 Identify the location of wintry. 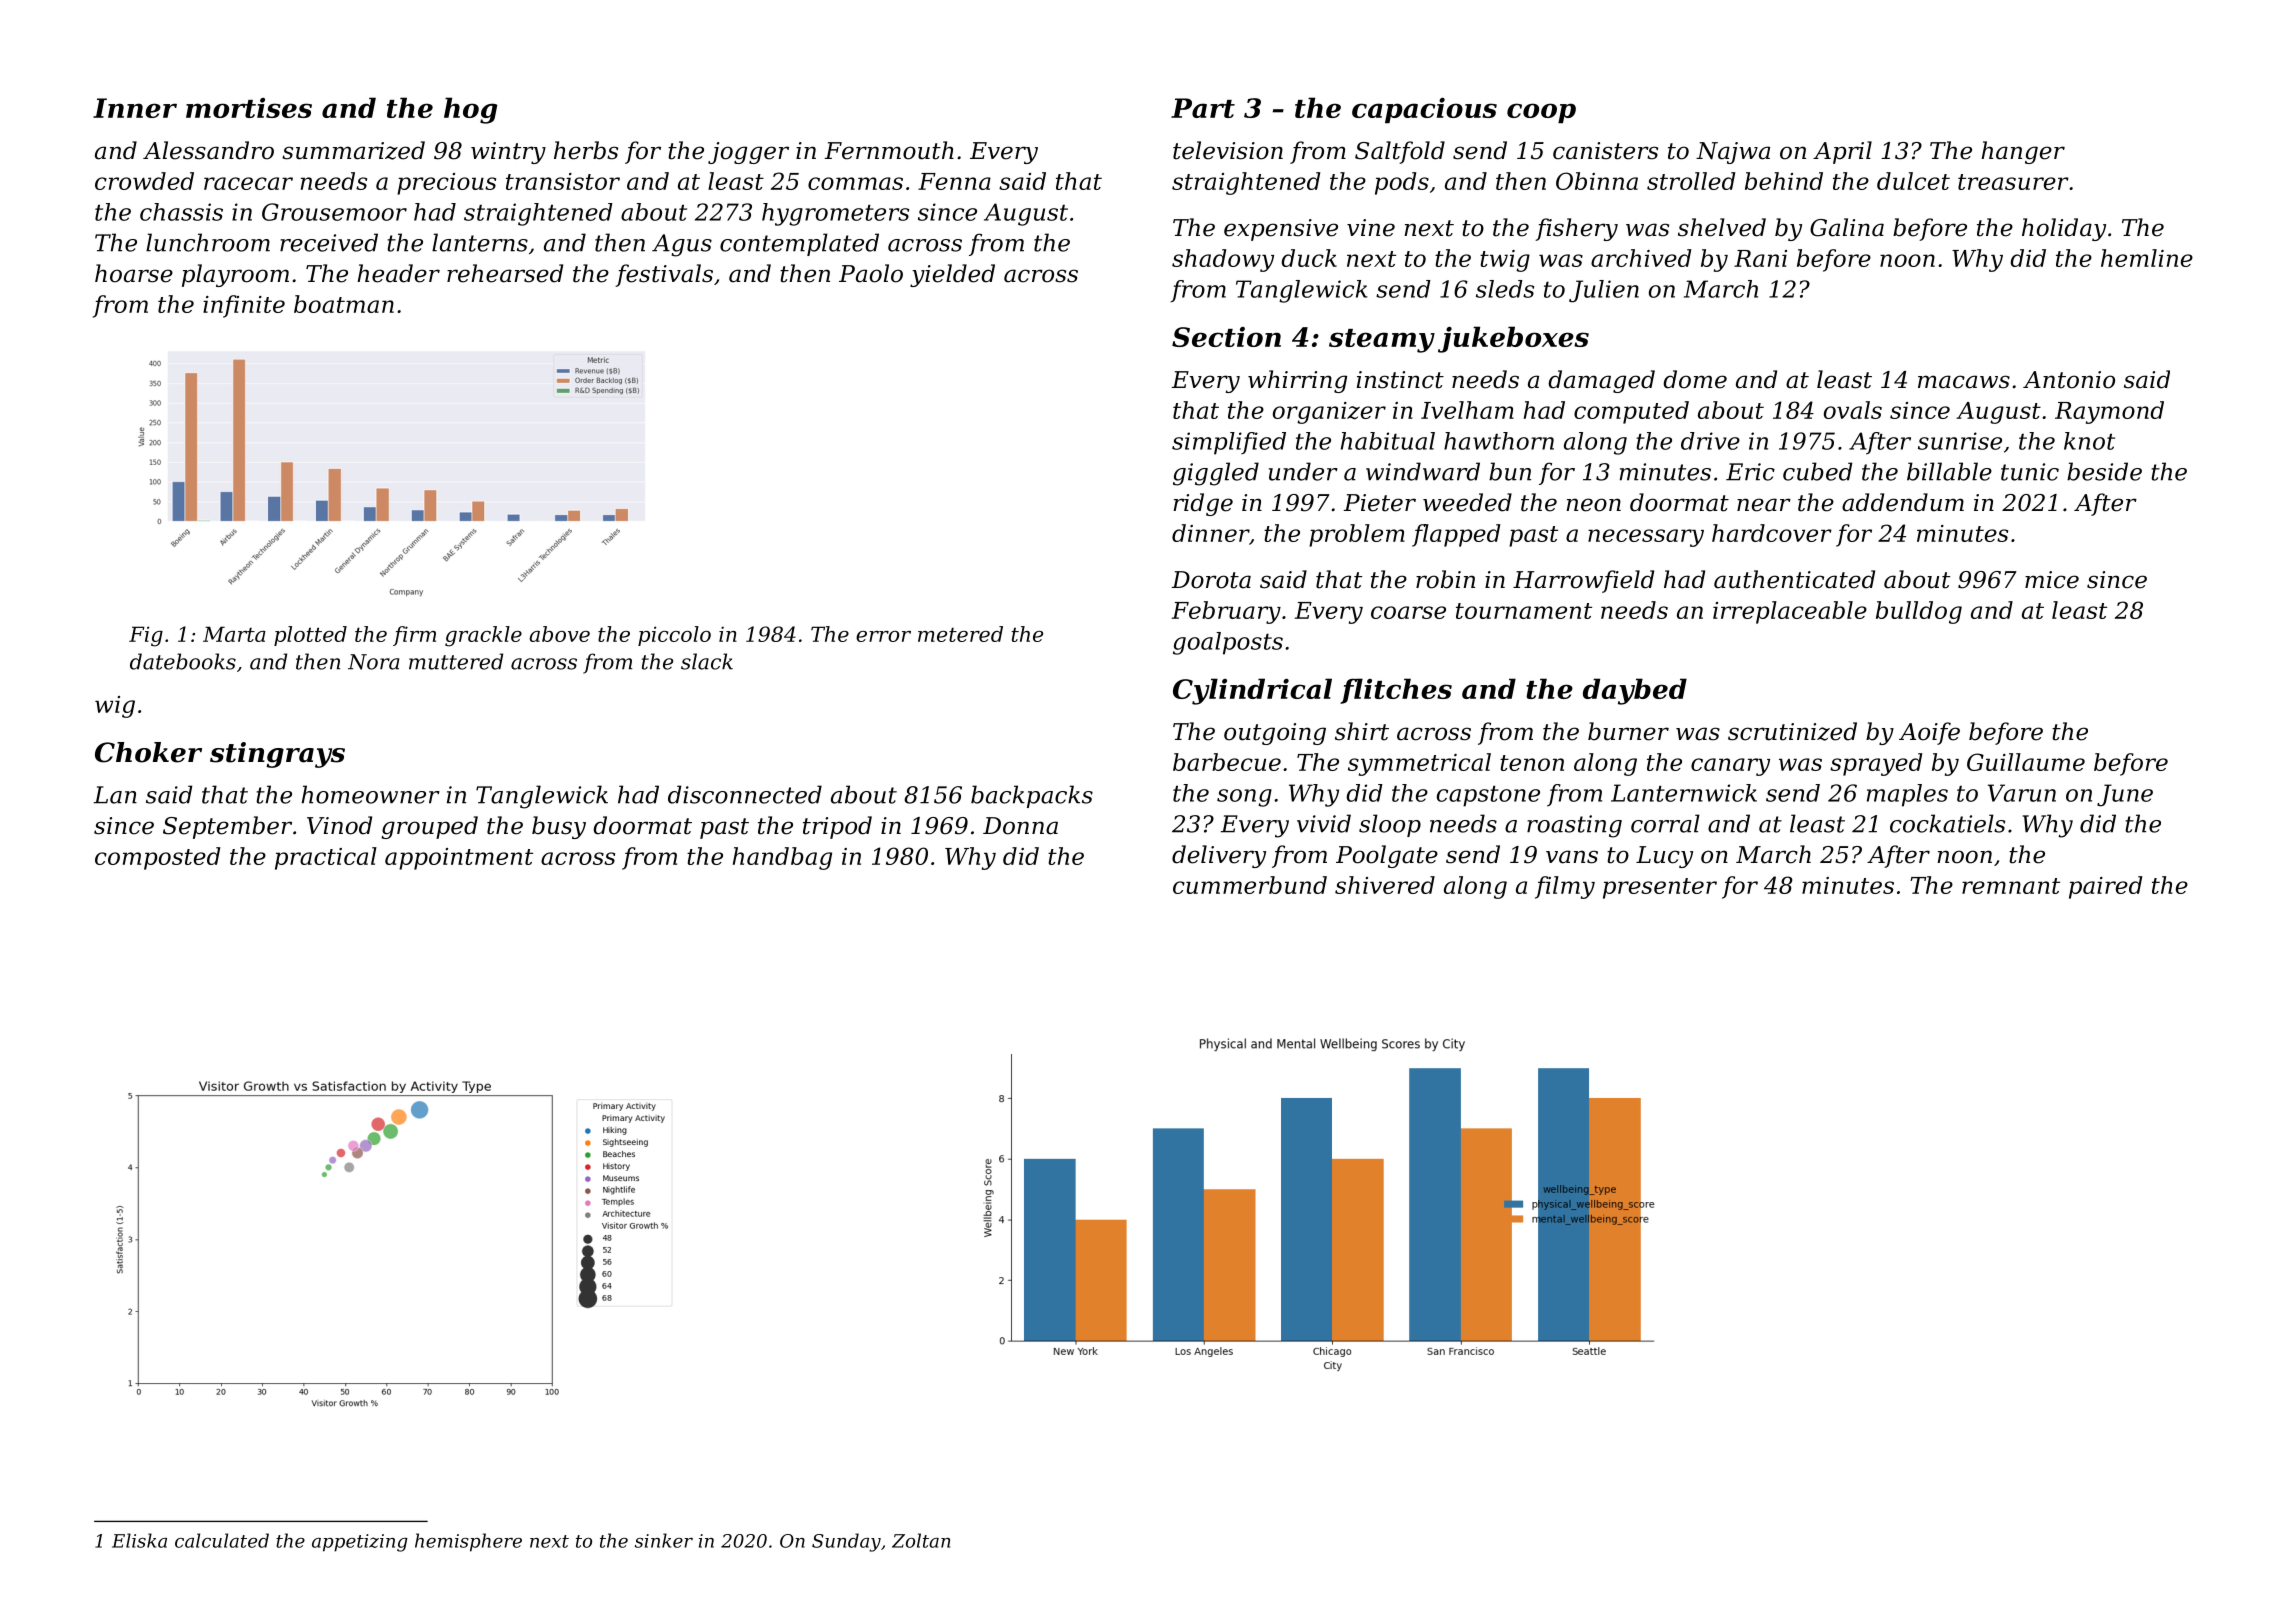
(508, 153).
